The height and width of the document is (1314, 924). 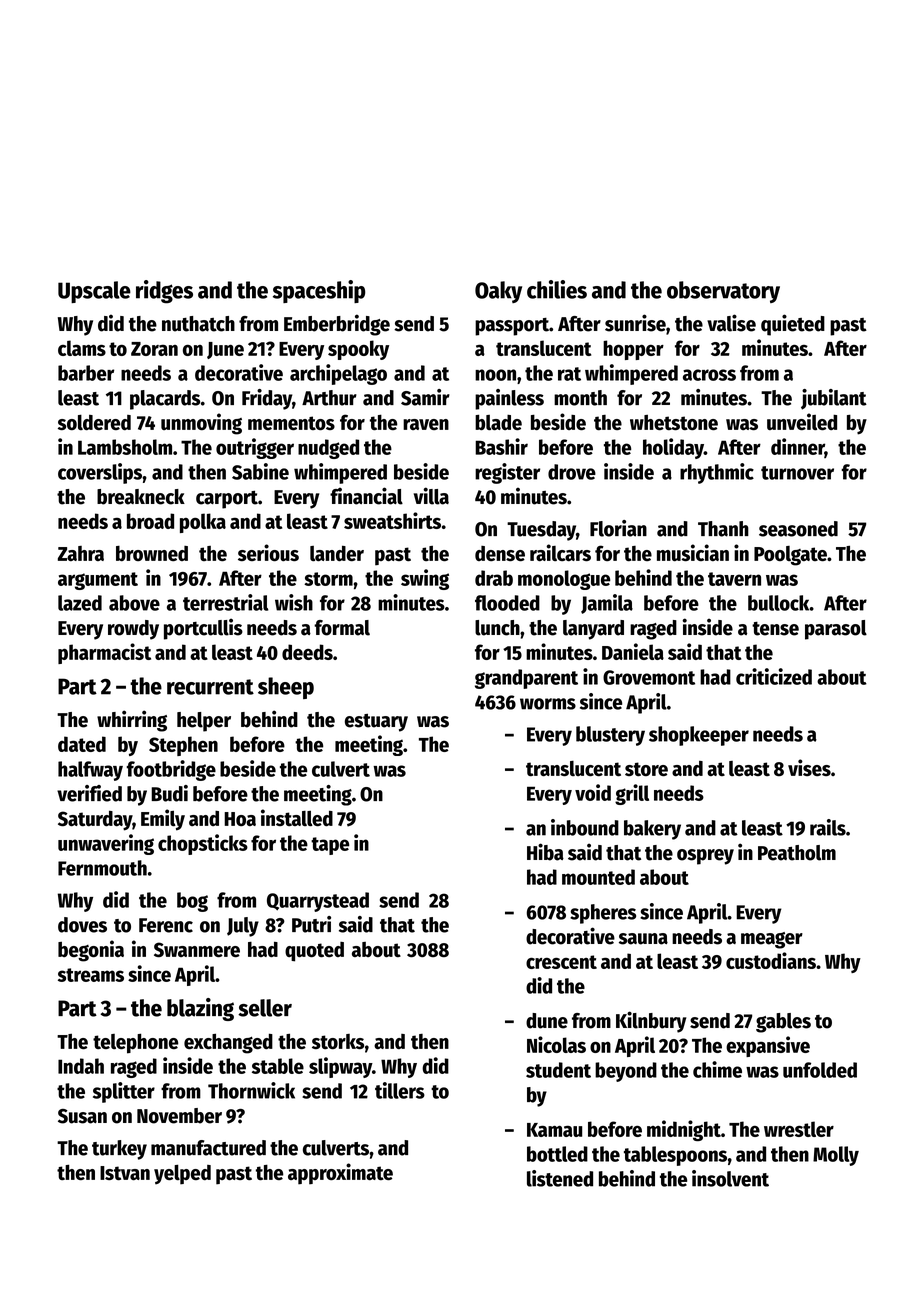 I want to click on ridges, so click(x=164, y=292).
